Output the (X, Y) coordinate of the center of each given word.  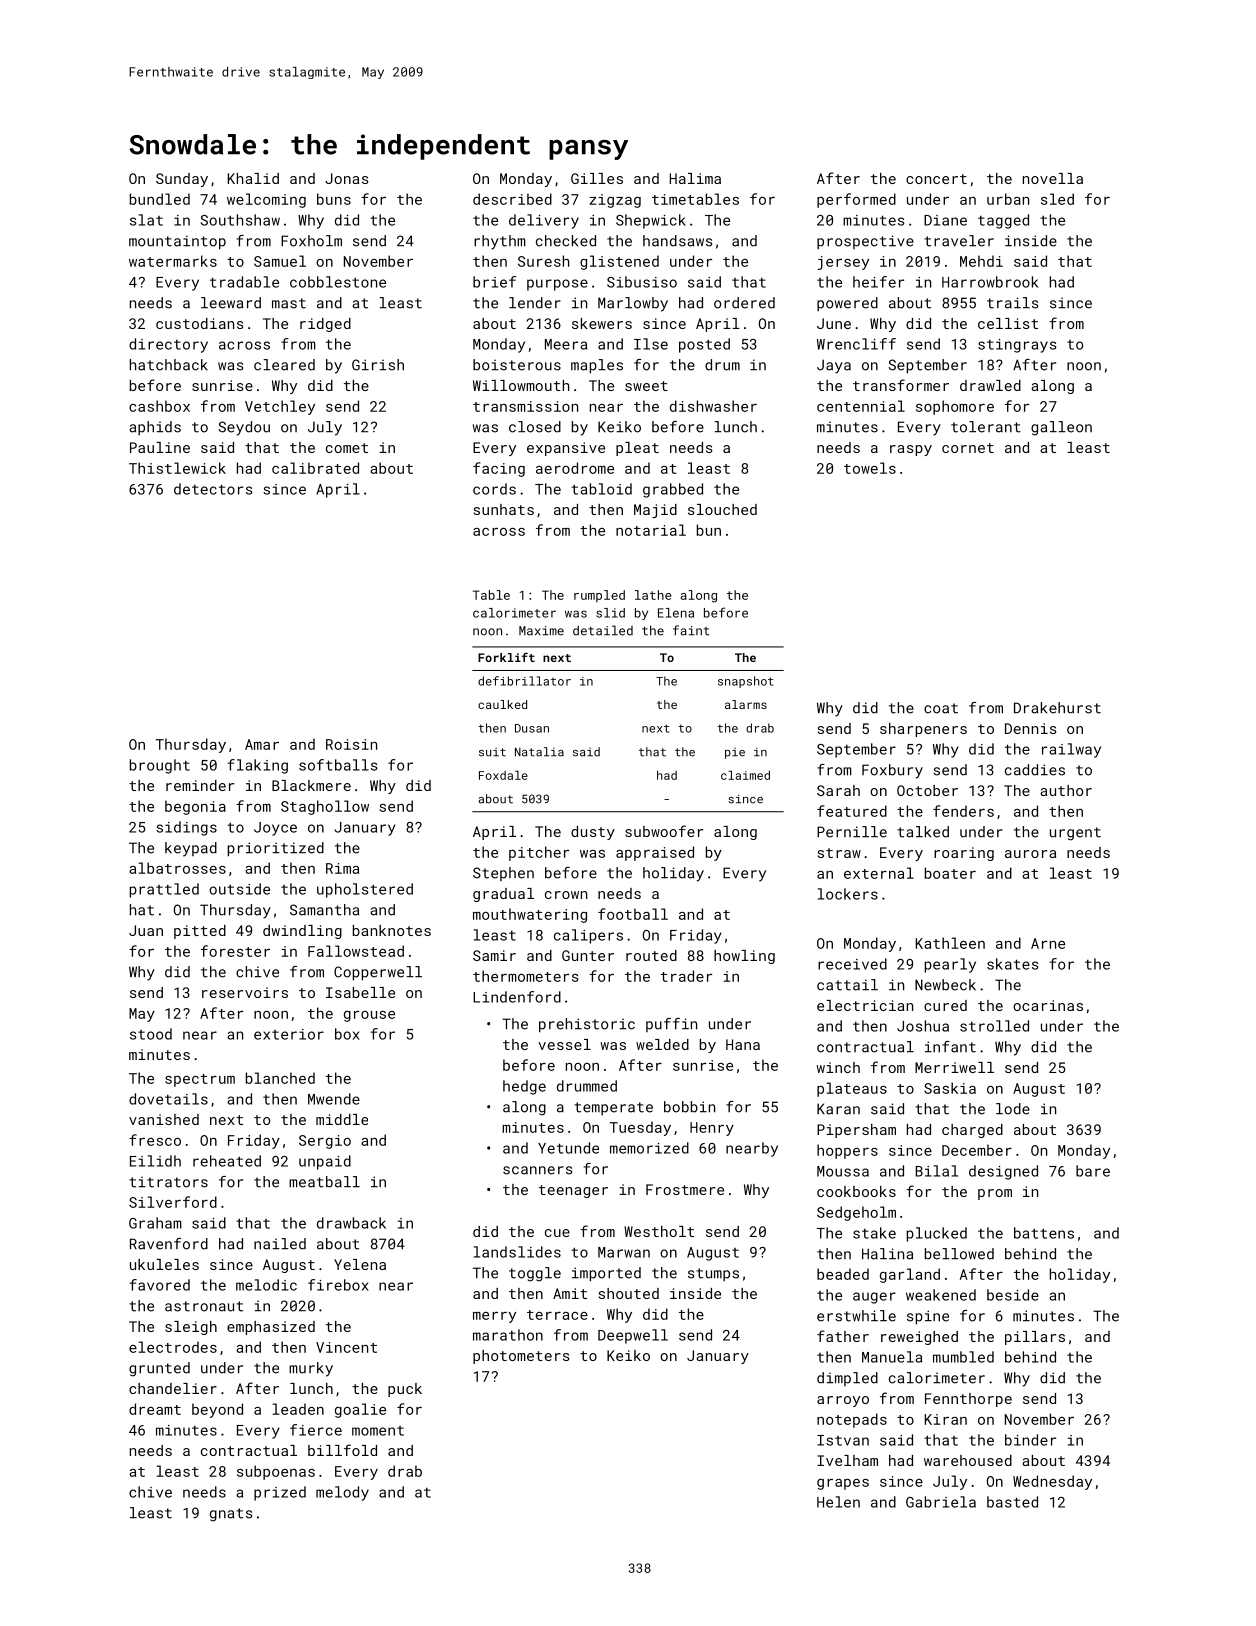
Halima (695, 178)
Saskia (950, 1088)
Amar (262, 744)
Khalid (253, 178)
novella (1053, 178)
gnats (231, 1515)
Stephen (503, 874)
